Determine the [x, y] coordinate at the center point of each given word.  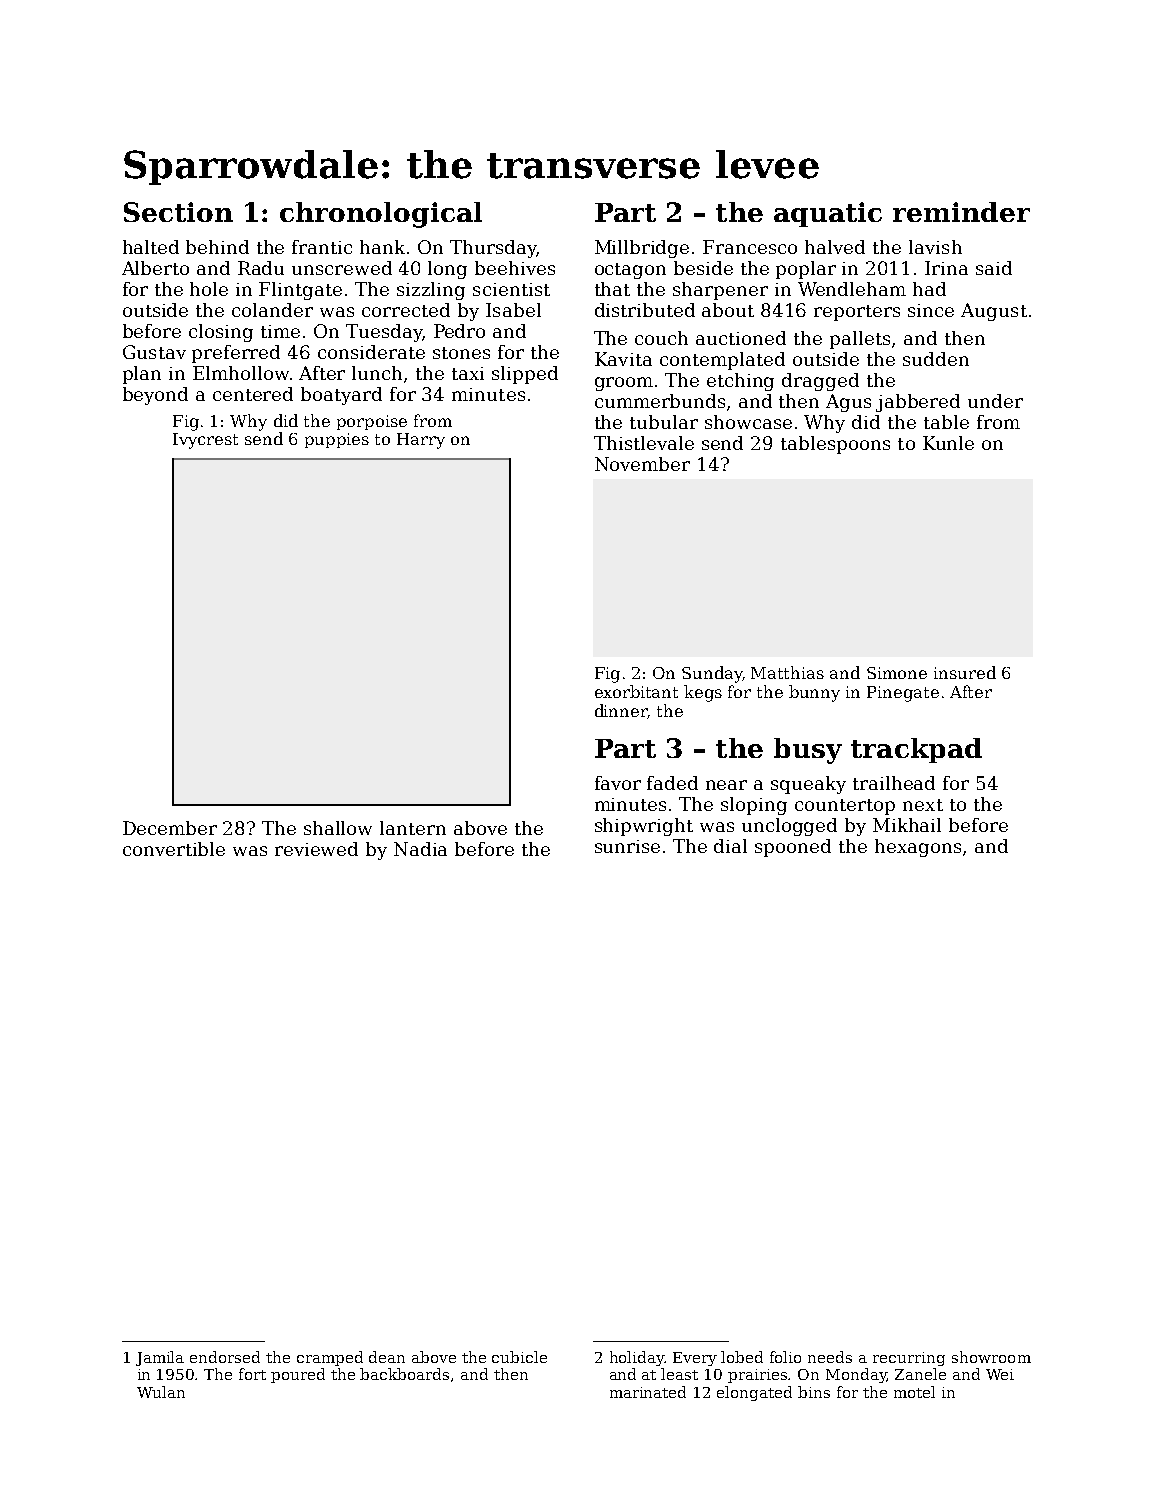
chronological [381, 215]
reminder [961, 212]
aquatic [828, 214]
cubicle [519, 1357]
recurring [909, 1359]
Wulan [161, 1392]
